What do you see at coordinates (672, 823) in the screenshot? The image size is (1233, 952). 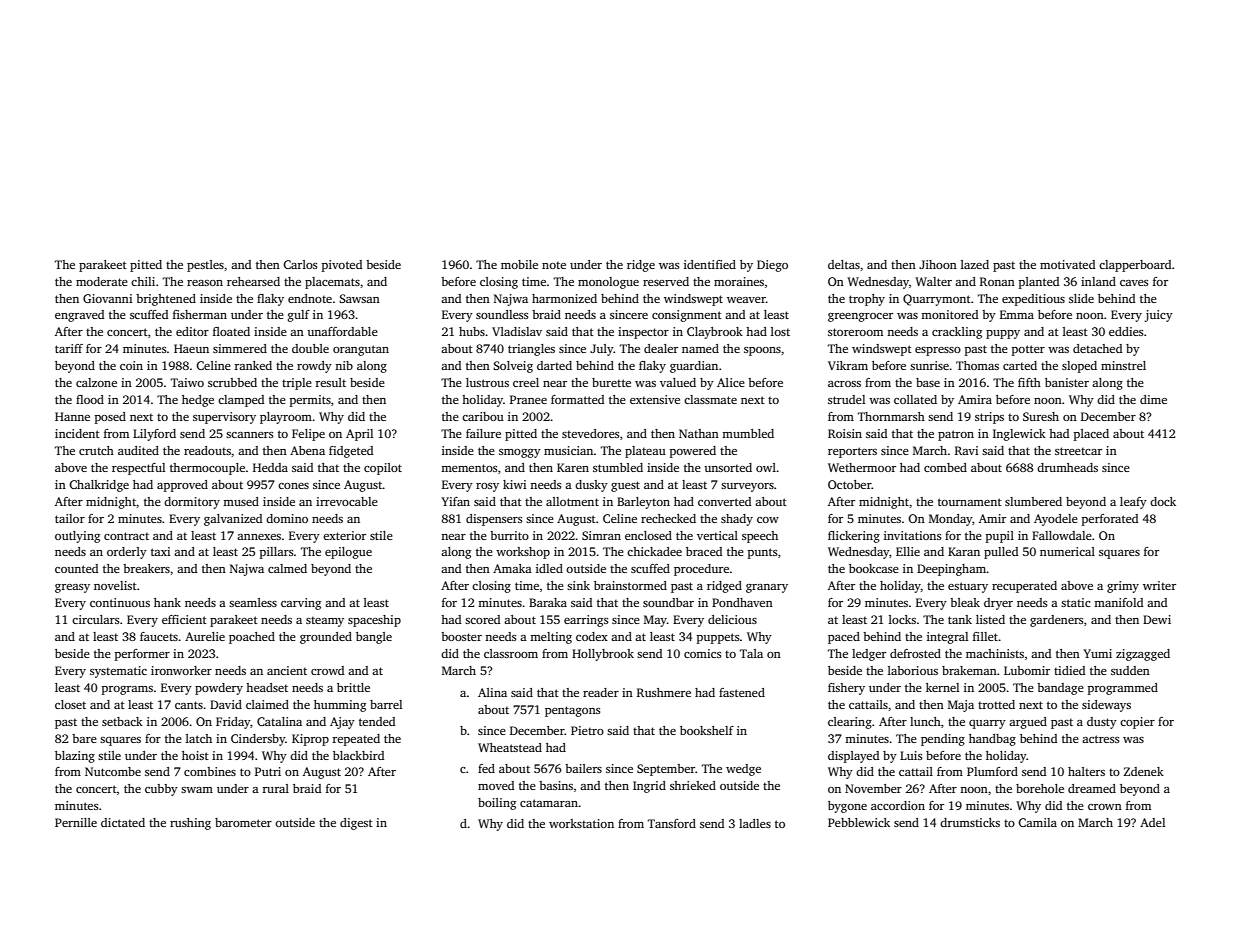 I see `Tansford` at bounding box center [672, 823].
